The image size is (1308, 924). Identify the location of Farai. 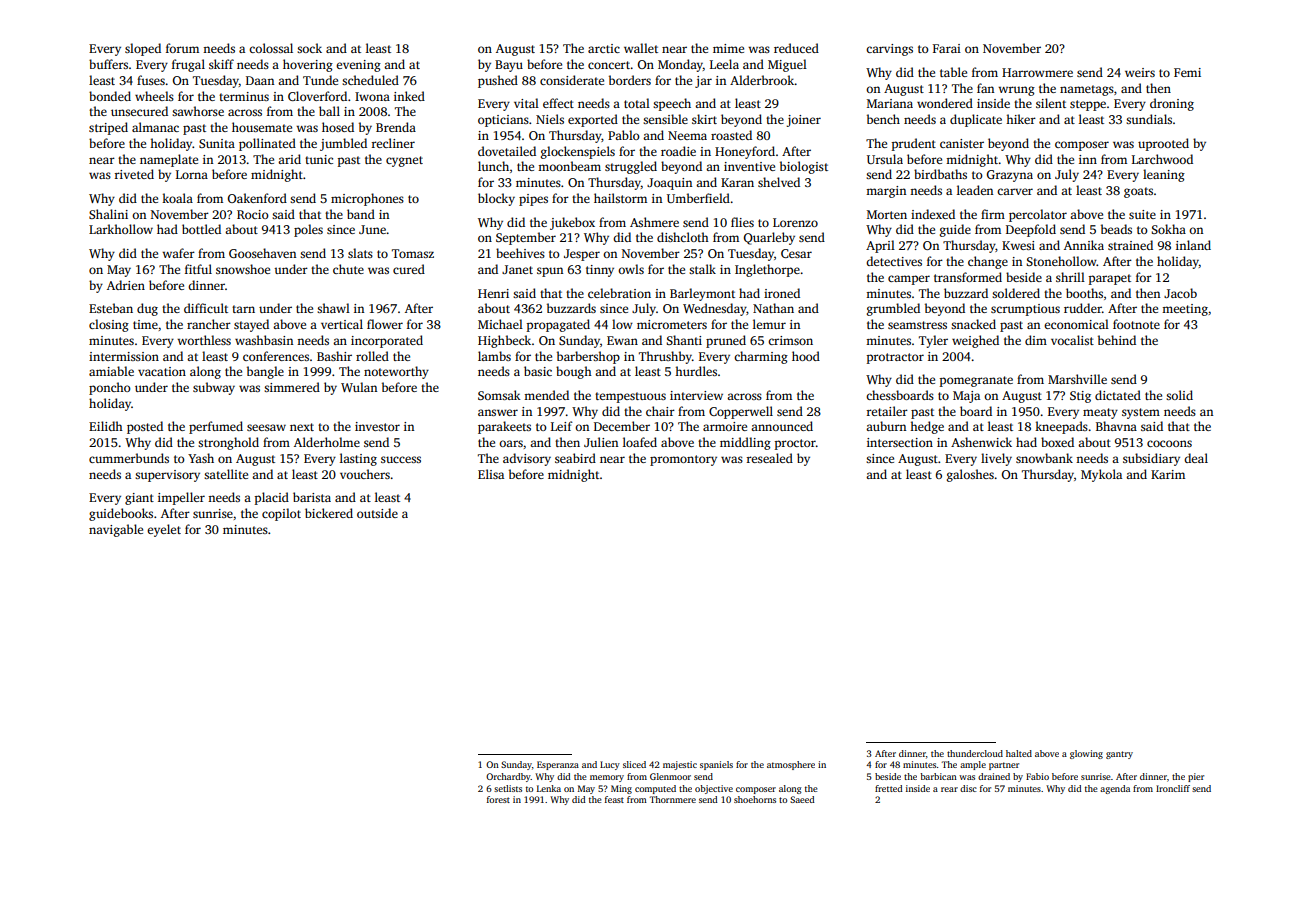
(947, 48).
